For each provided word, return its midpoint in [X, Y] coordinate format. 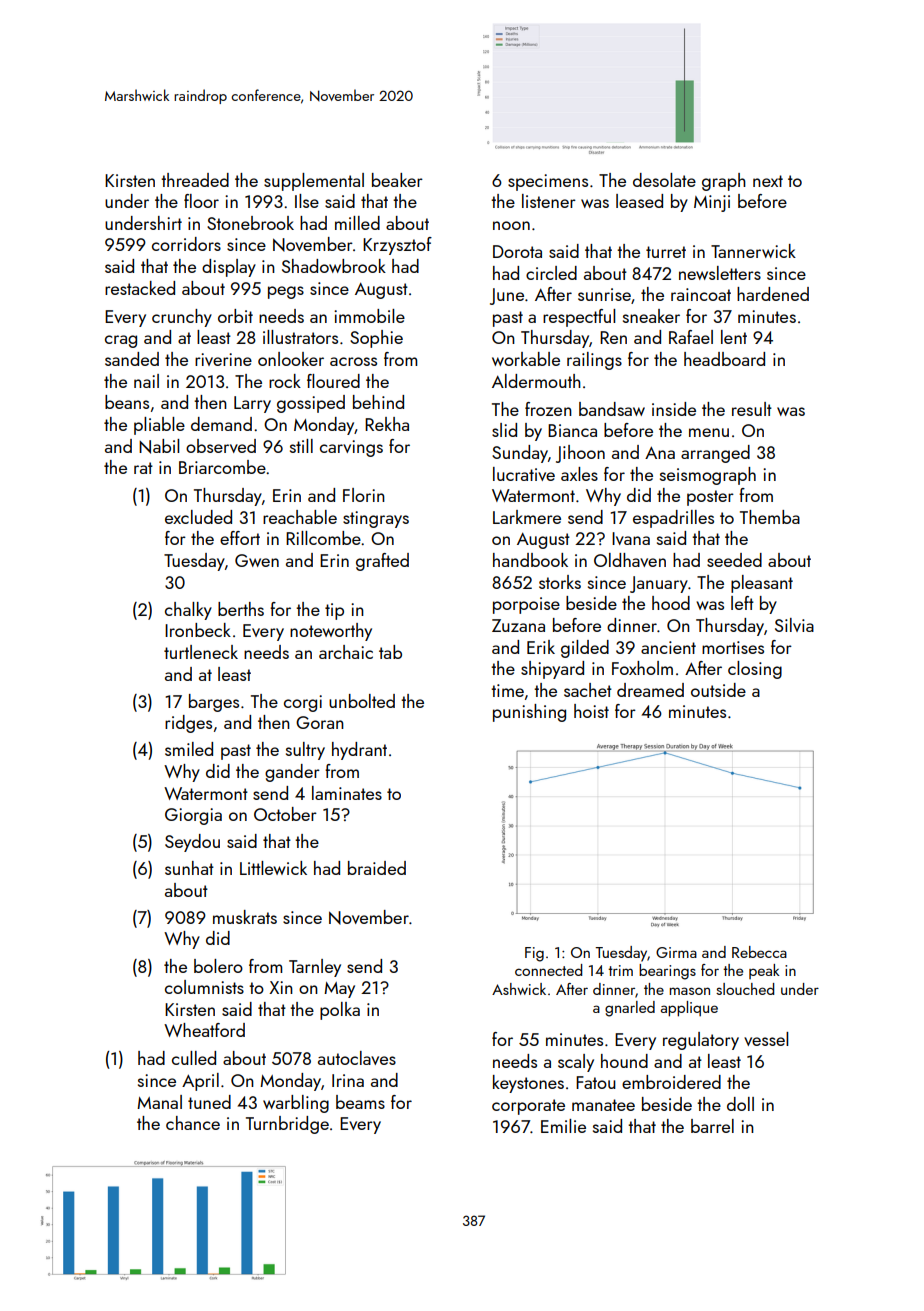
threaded [195, 180]
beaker [397, 180]
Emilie [563, 1126]
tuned [209, 1102]
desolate [664, 180]
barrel [712, 1126]
